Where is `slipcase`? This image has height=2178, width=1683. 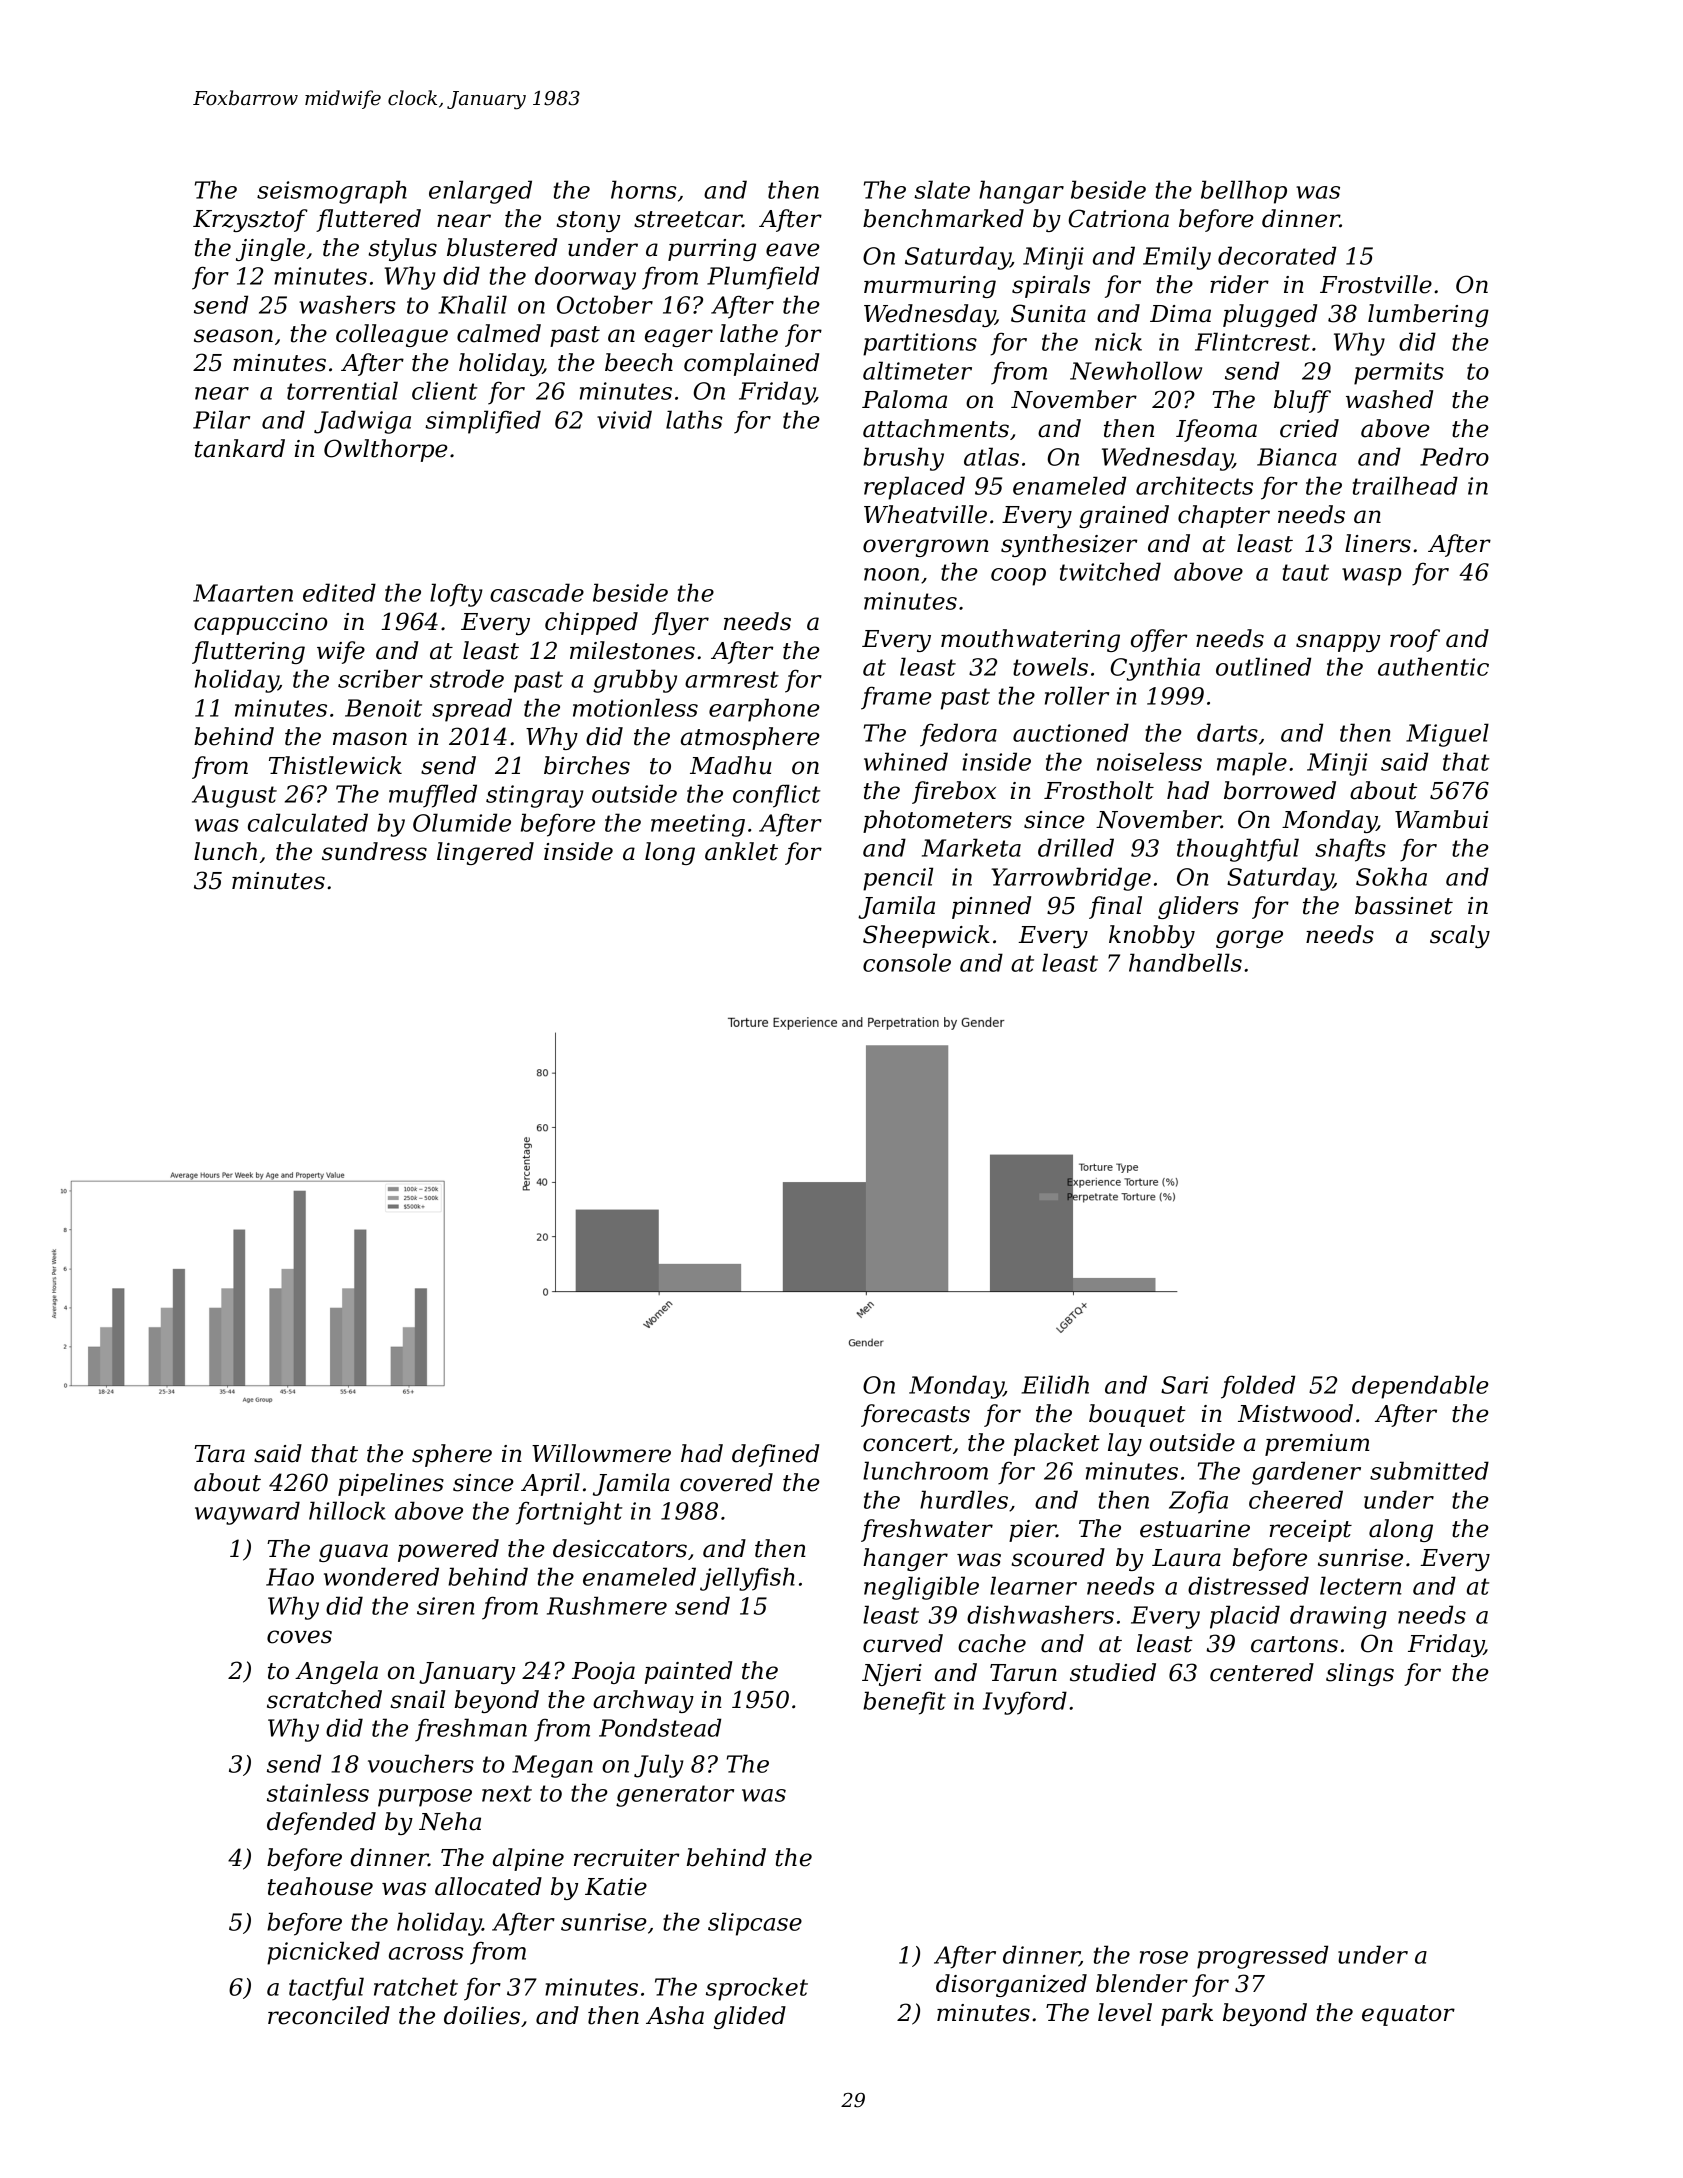 slipcase is located at coordinates (755, 1924).
